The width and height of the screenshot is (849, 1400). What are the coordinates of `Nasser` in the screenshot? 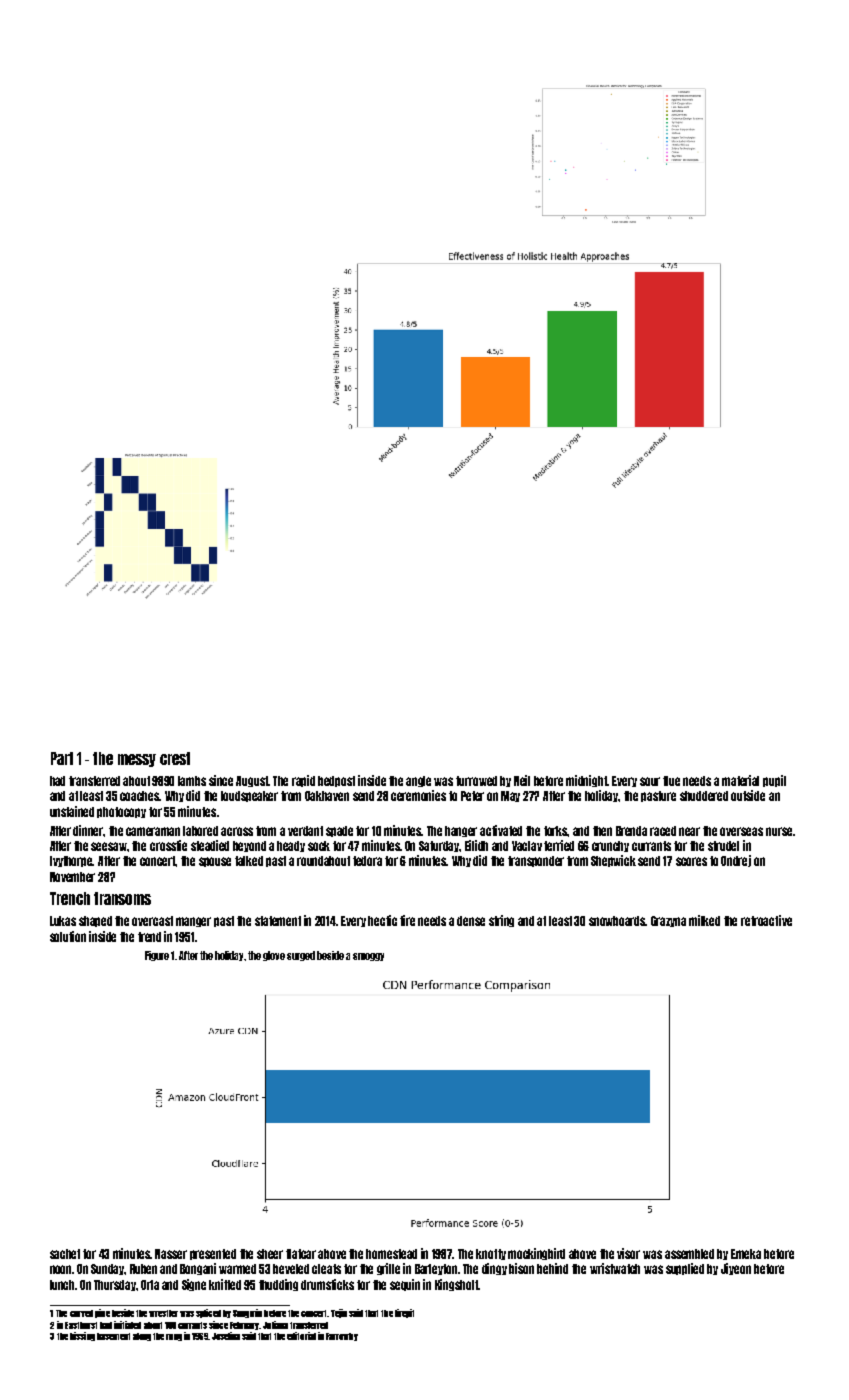 It's located at (171, 1254).
